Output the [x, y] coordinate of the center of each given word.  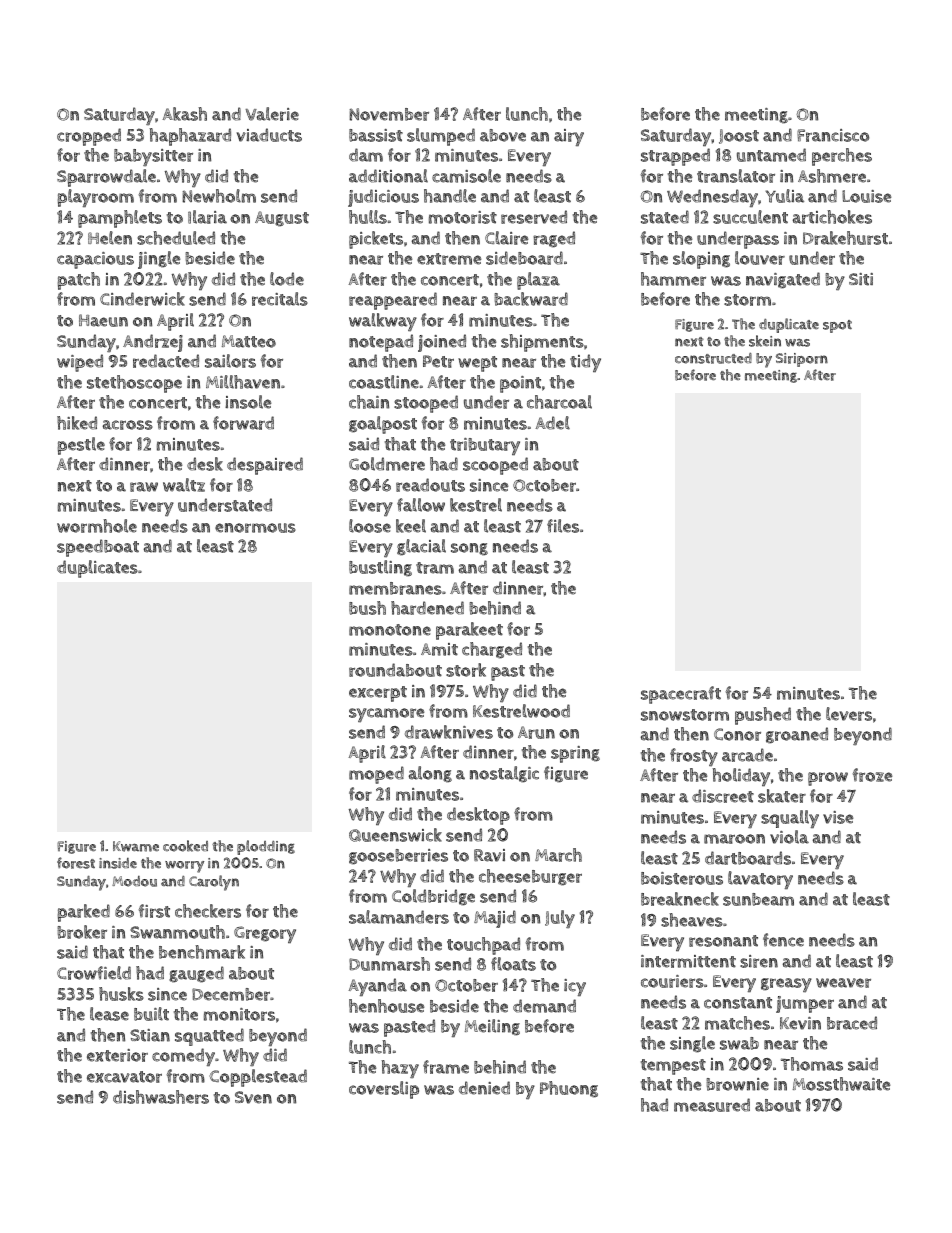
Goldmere [387, 464]
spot [837, 326]
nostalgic [504, 774]
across [128, 425]
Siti [861, 279]
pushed [763, 716]
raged [554, 239]
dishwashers [161, 1097]
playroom [96, 198]
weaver [843, 983]
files [563, 526]
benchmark [202, 952]
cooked [185, 846]
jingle [159, 260]
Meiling [492, 1027]
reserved [534, 217]
